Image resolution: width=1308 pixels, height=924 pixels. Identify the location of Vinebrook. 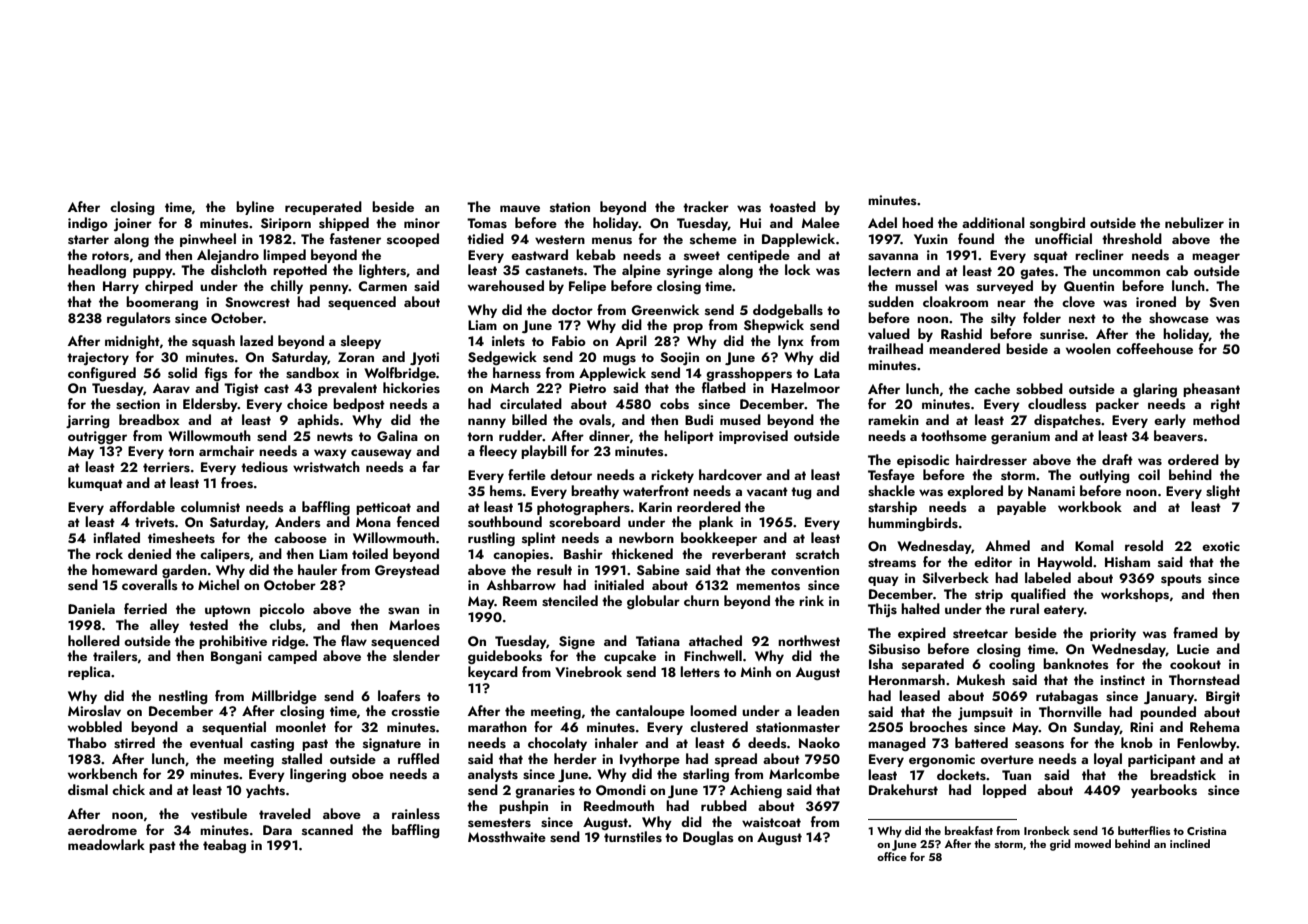
(588, 671).
